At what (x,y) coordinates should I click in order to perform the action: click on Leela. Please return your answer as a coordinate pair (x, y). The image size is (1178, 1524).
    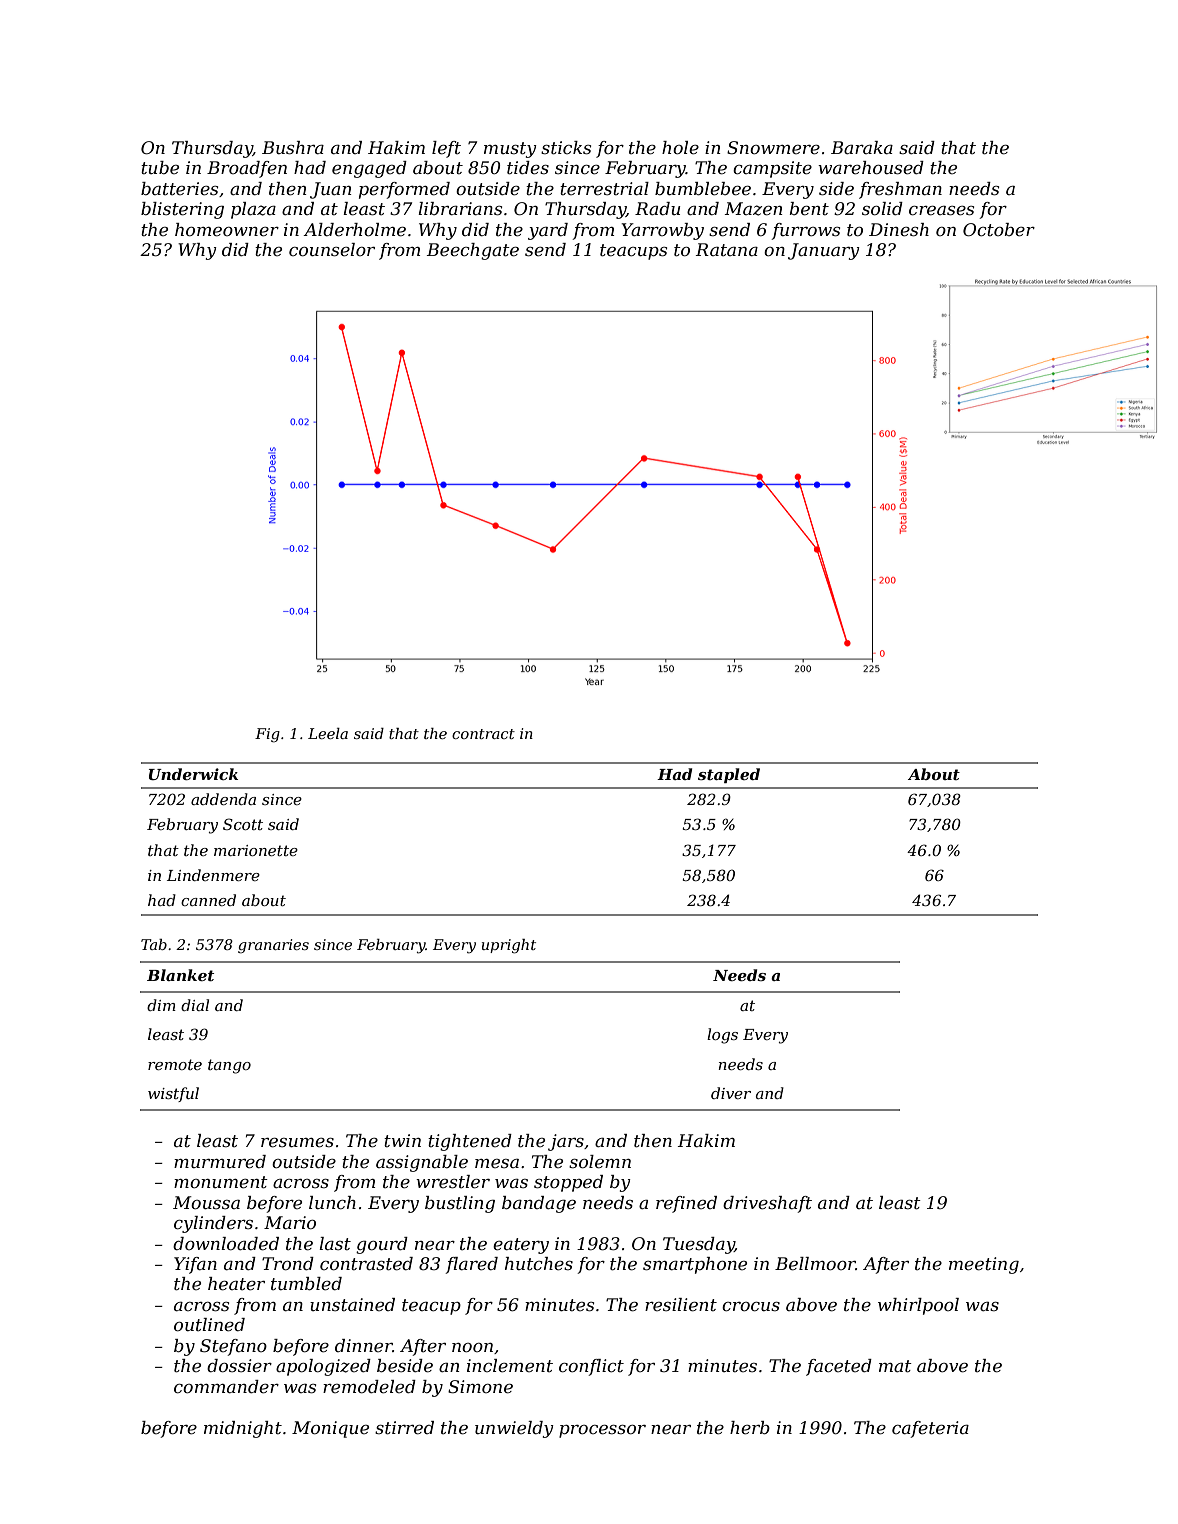
    Looking at the image, I should click on (328, 733).
